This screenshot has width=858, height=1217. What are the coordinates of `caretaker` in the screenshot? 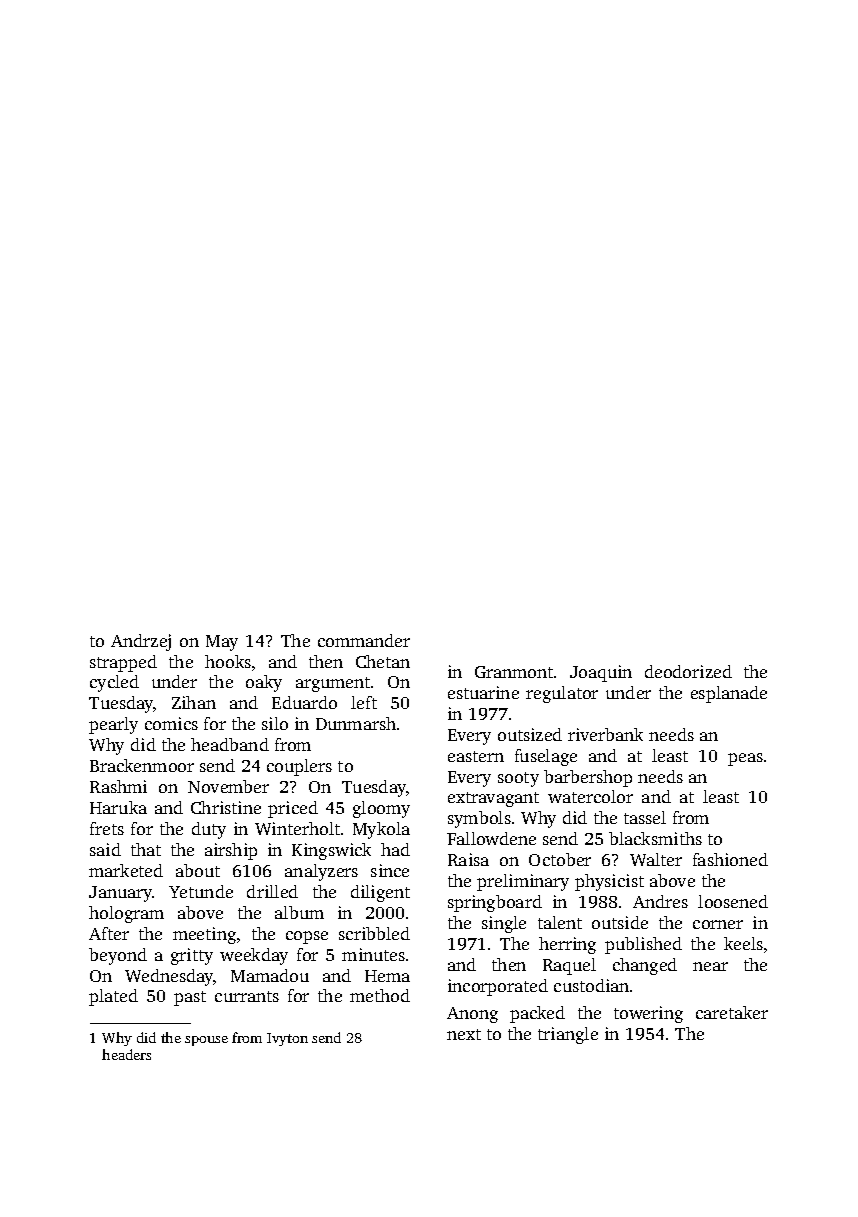 It's located at (732, 1012).
